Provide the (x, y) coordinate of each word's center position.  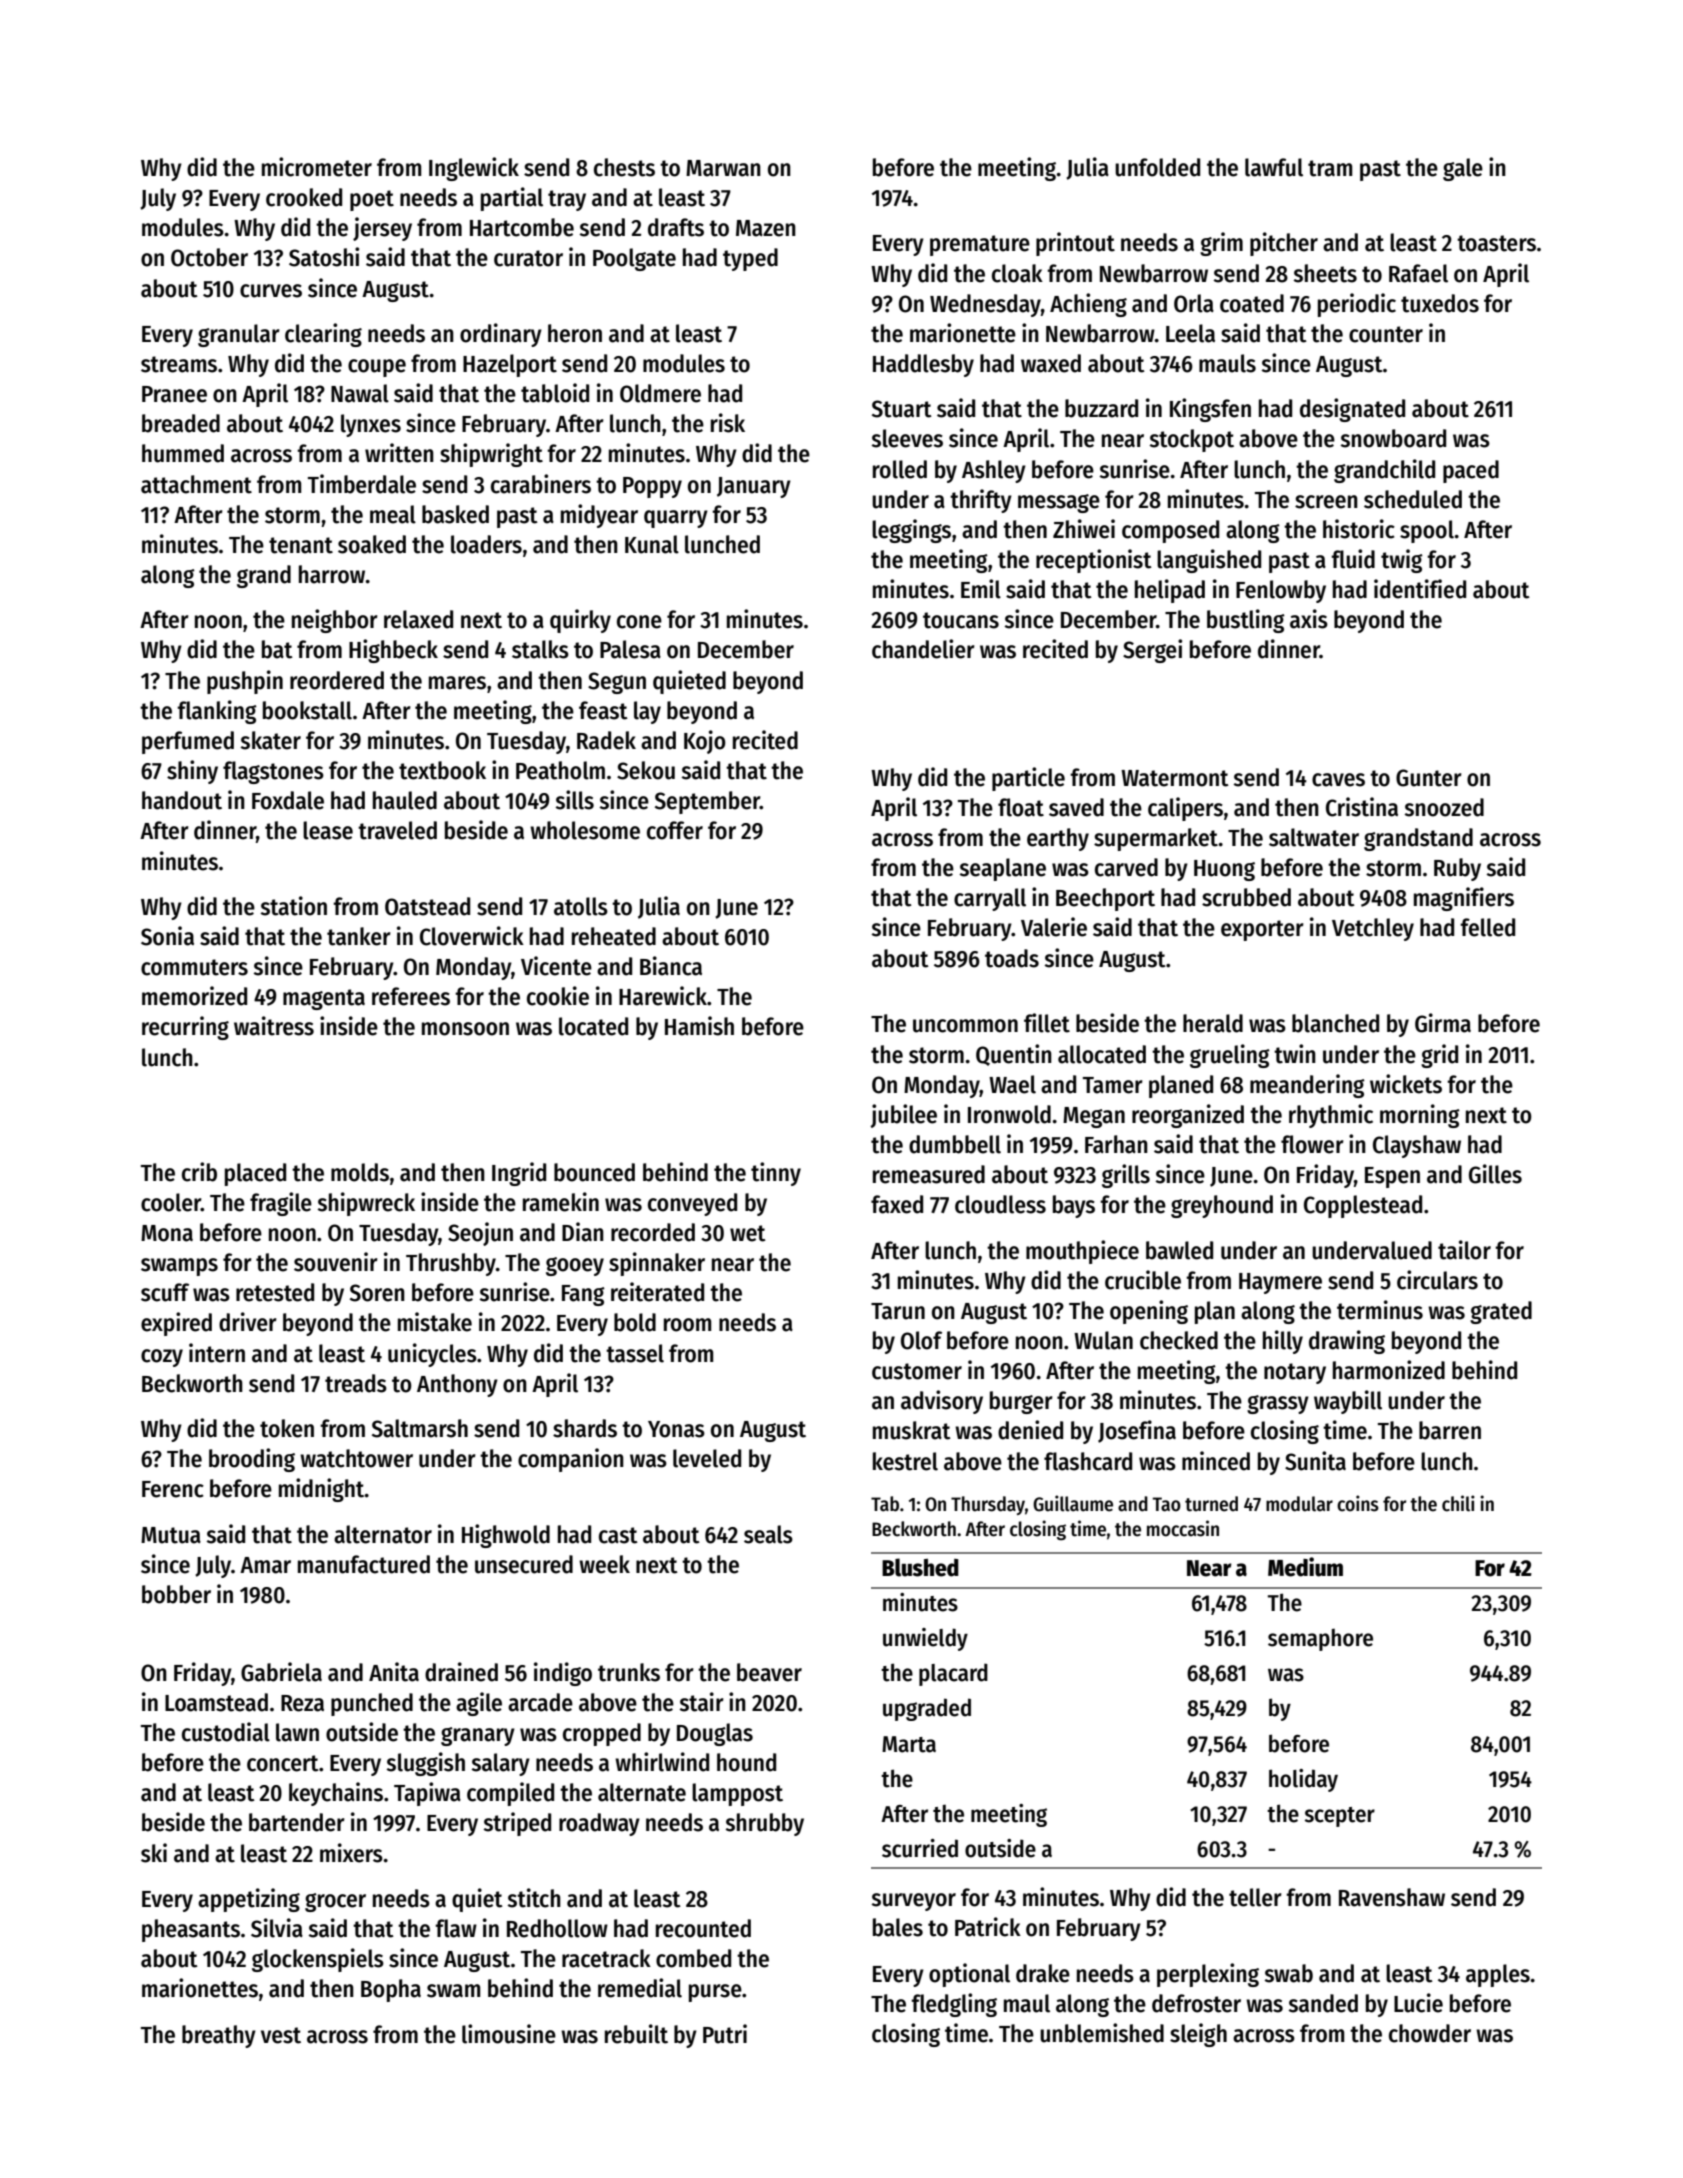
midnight (322, 1490)
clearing (323, 335)
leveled (707, 1458)
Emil (981, 589)
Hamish (699, 1026)
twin (1295, 1054)
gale (1463, 169)
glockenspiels (318, 1960)
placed (255, 1174)
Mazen (766, 228)
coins (1358, 1503)
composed (1170, 531)
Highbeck (393, 651)
